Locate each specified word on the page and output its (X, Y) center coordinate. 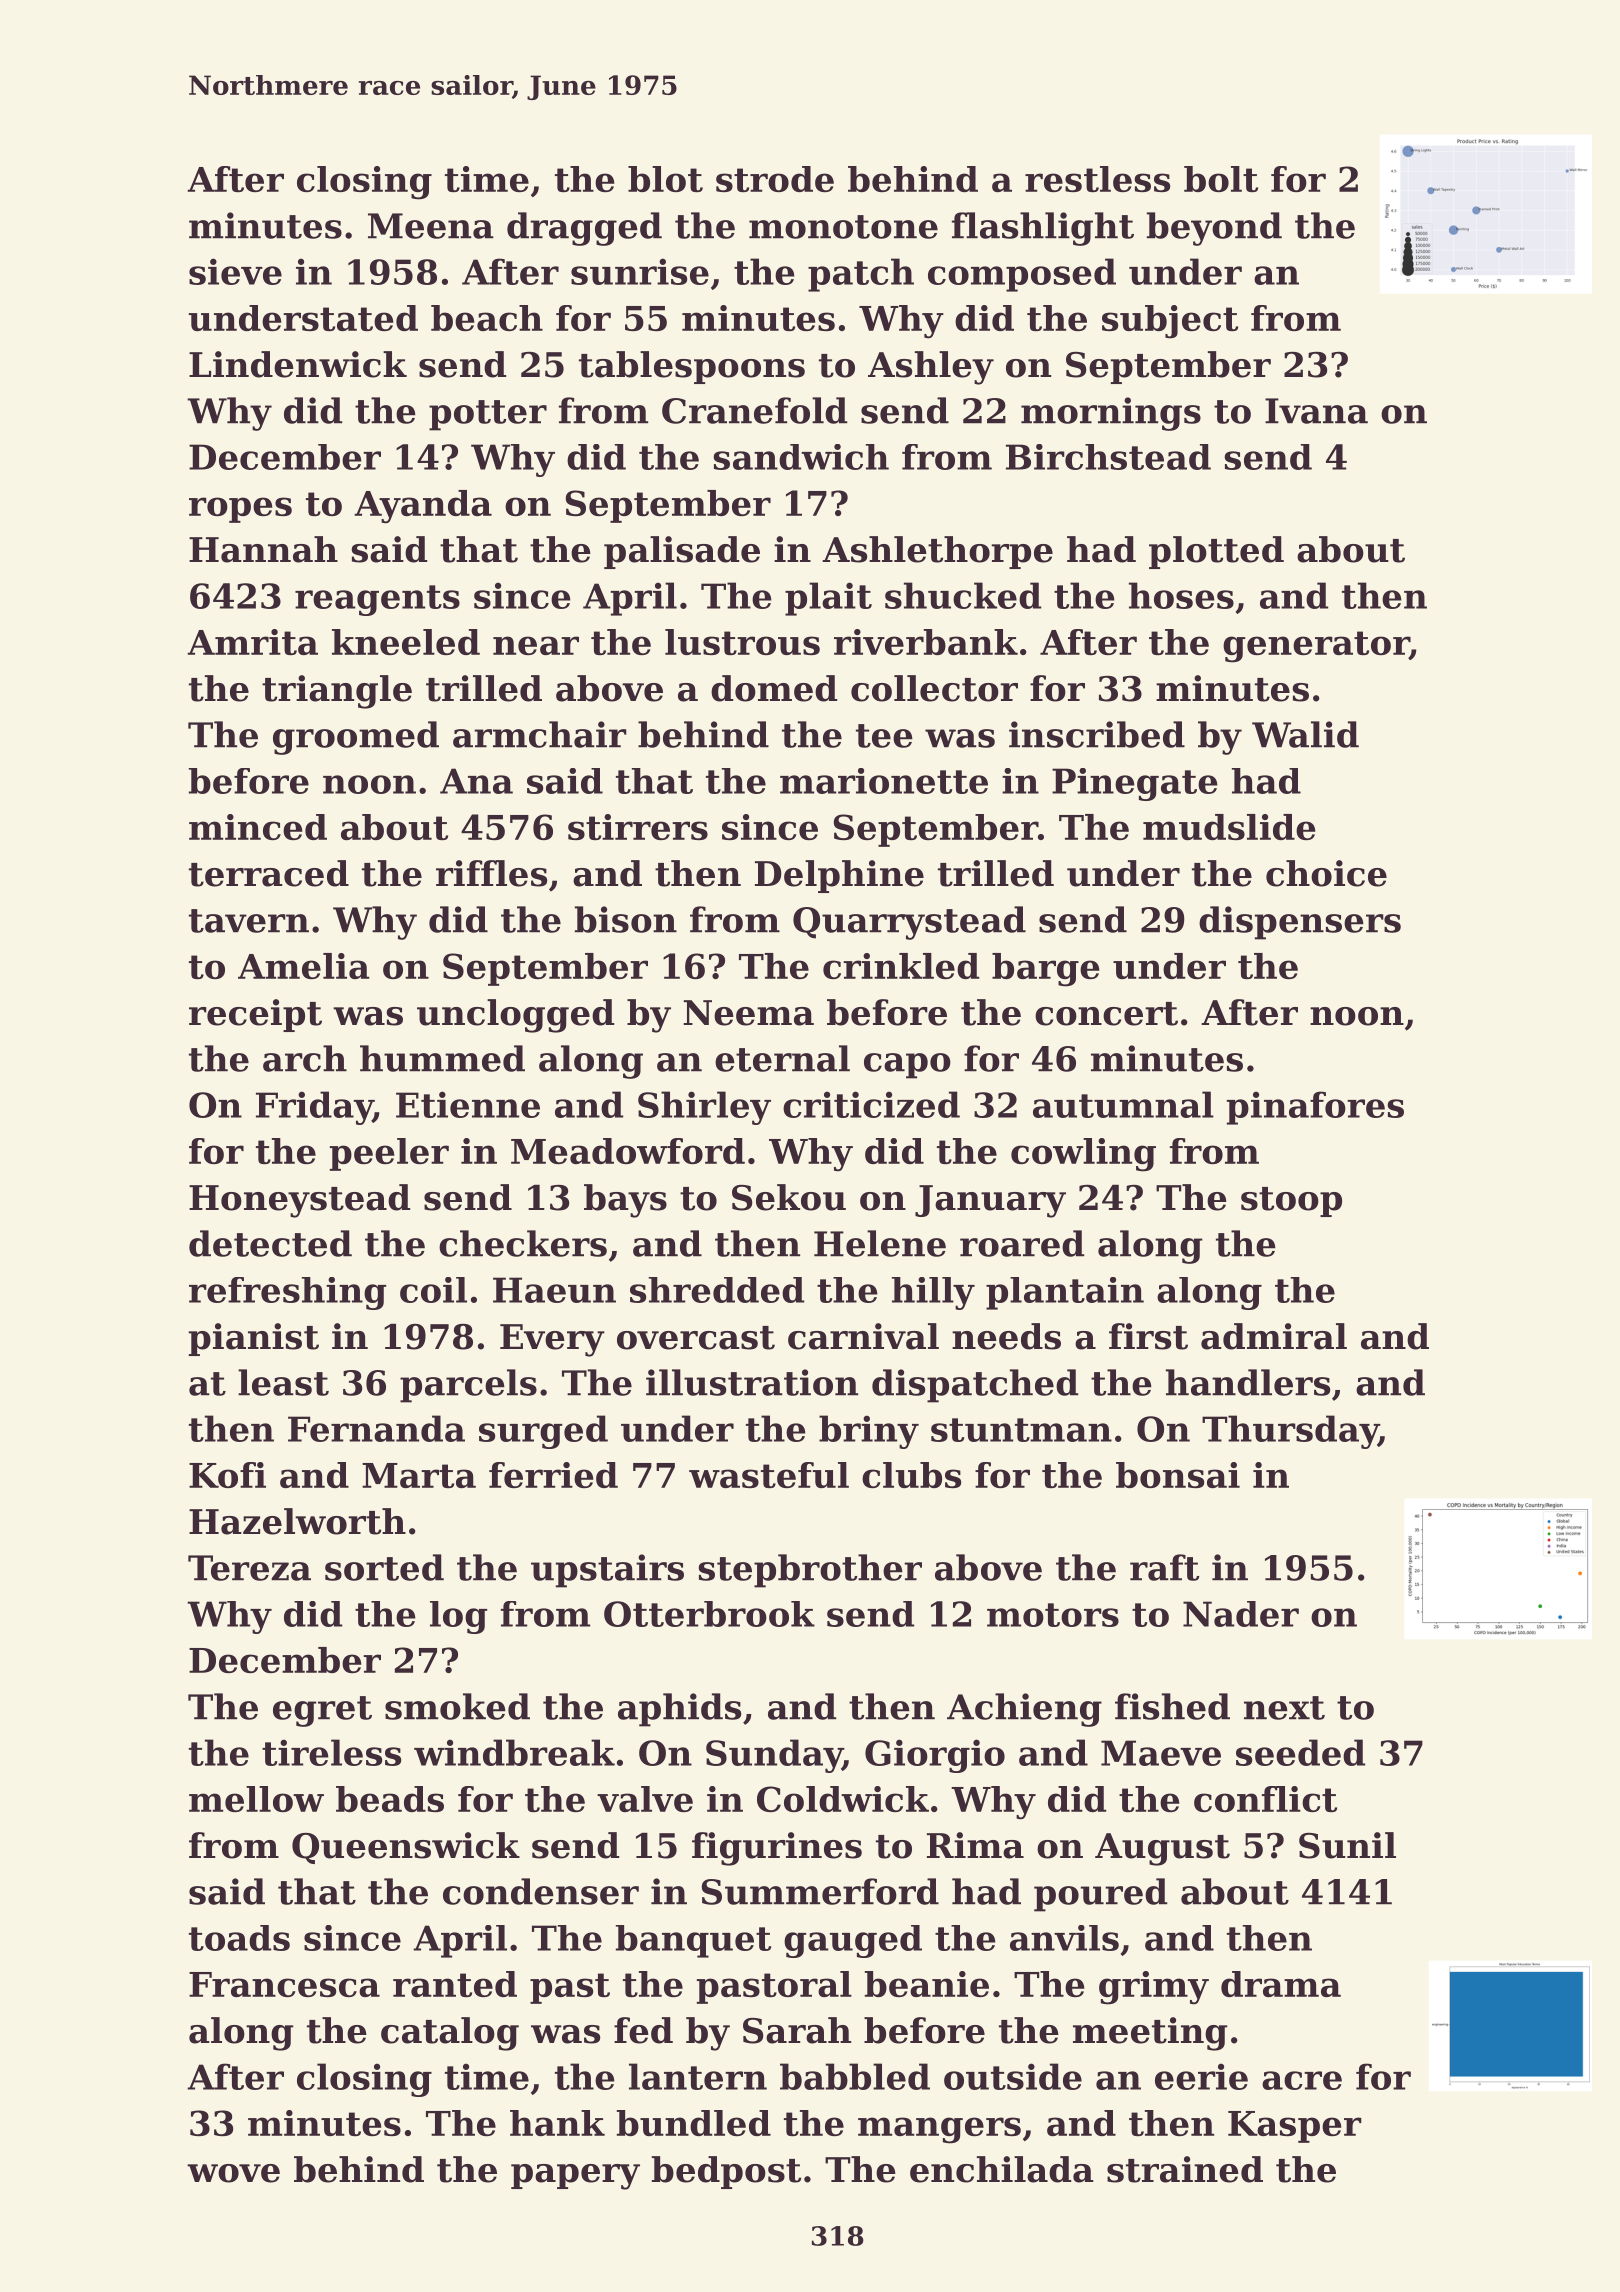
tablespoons (692, 367)
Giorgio (935, 1756)
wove (233, 2173)
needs (1006, 1336)
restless (1097, 179)
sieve (235, 271)
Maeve (1161, 1753)
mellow (256, 1799)
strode (775, 179)
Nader (1241, 1614)
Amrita (252, 642)
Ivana (1316, 411)
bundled (694, 2123)
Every (552, 1340)
